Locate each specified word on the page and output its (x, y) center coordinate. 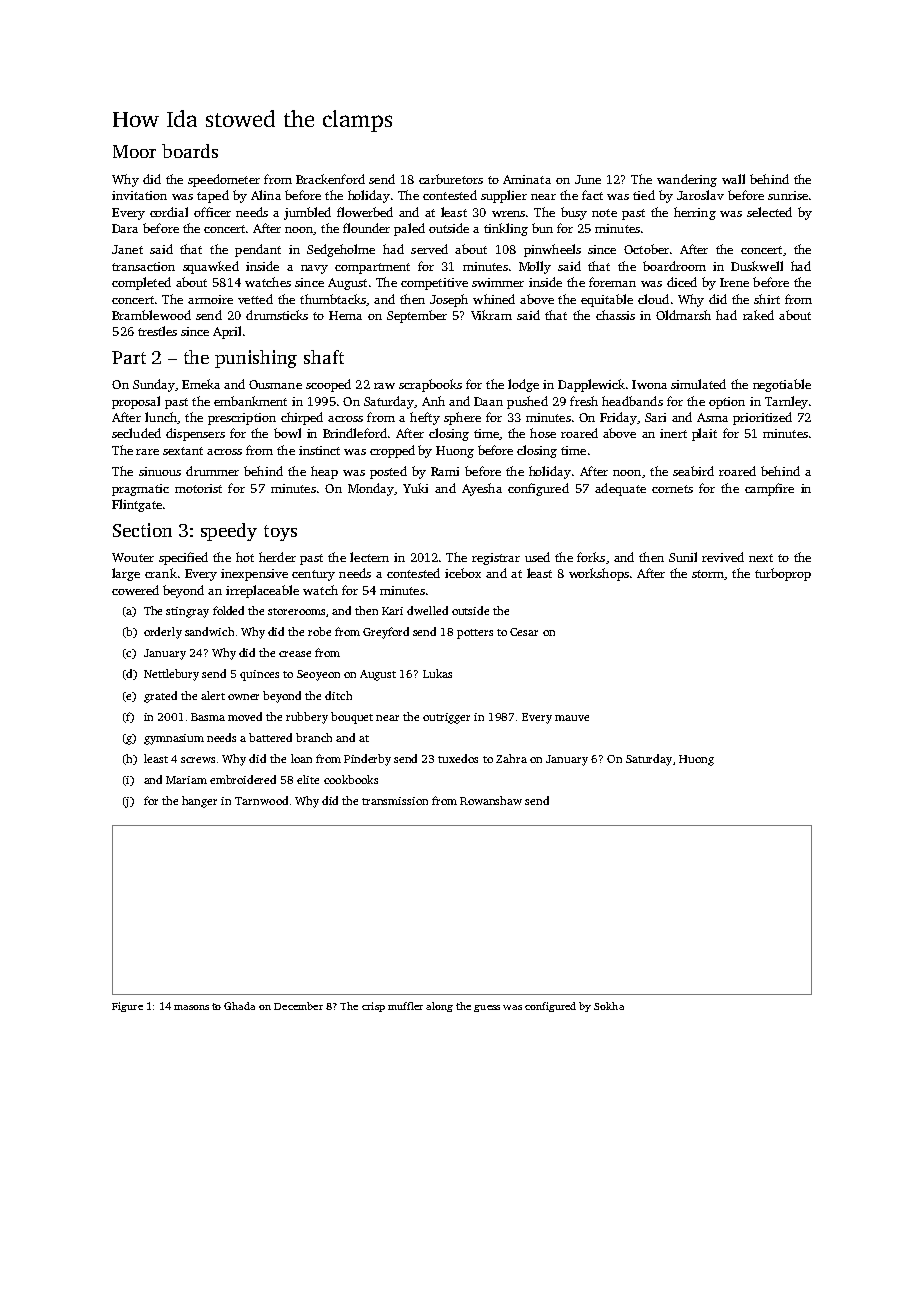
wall (733, 179)
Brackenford (330, 179)
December (298, 1006)
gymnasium (174, 739)
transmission (395, 801)
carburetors (451, 179)
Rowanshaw (491, 800)
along (439, 1007)
